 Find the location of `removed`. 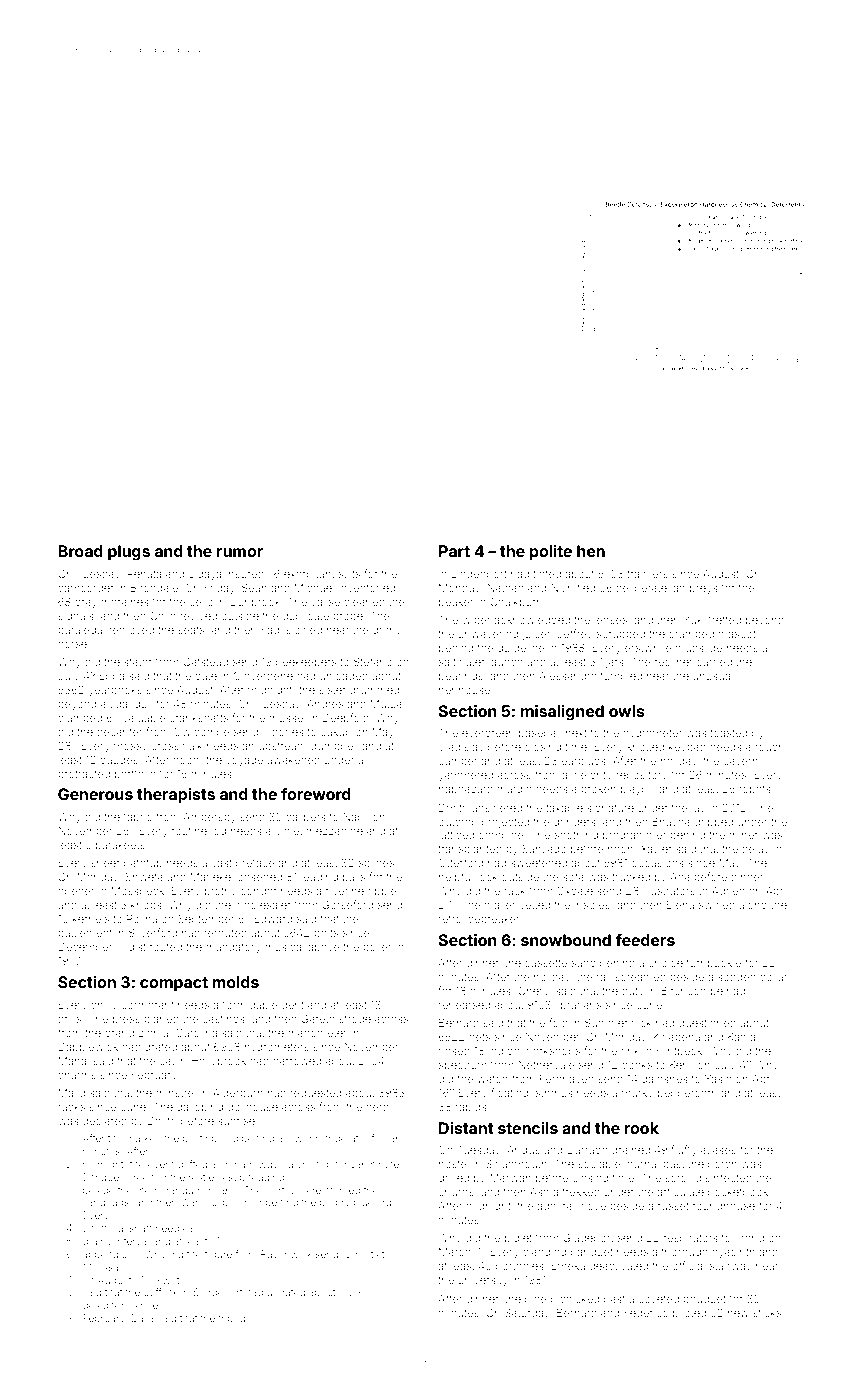

removed is located at coordinates (131, 630).
